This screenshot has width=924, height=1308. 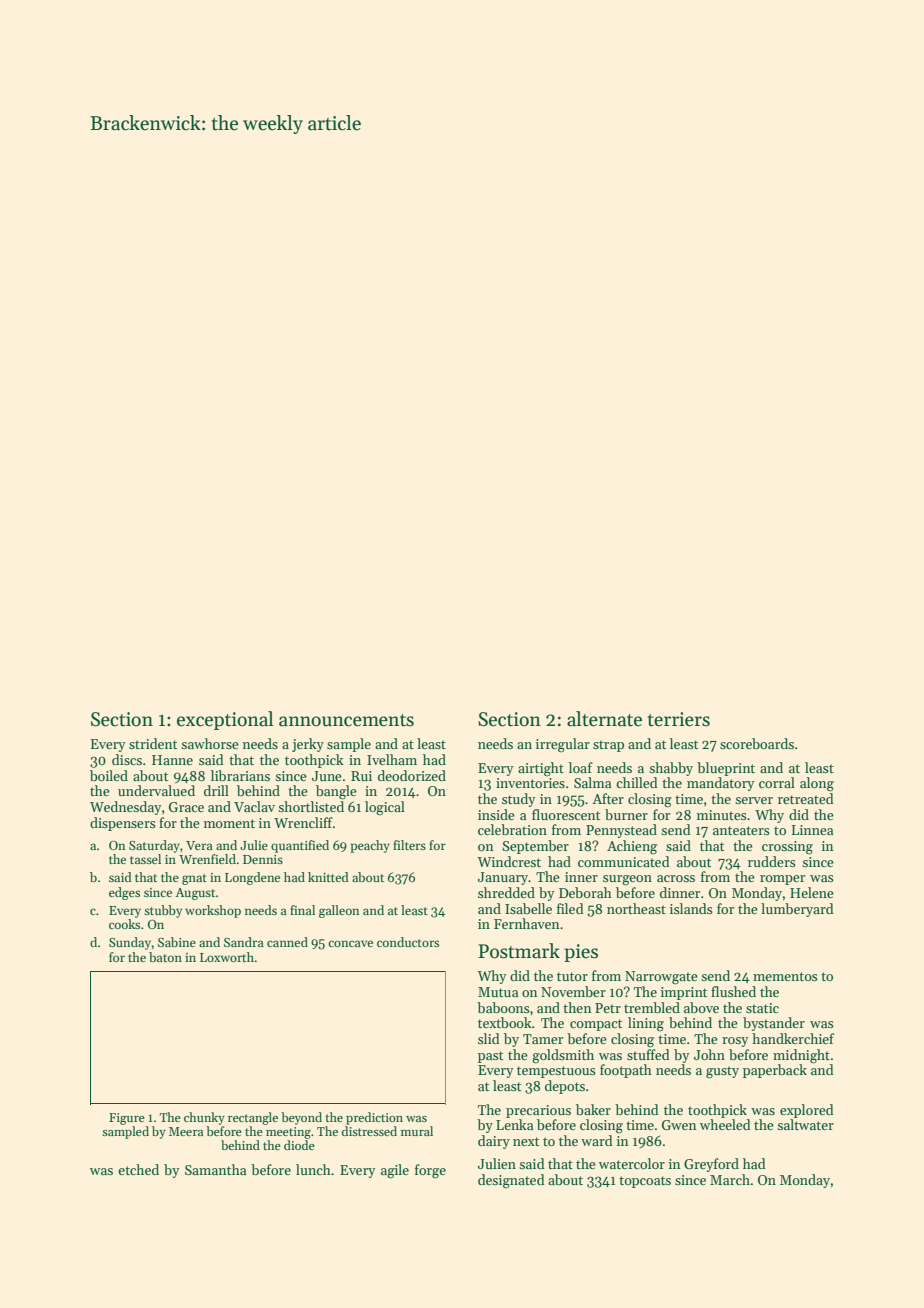 I want to click on shredded, so click(x=506, y=892).
